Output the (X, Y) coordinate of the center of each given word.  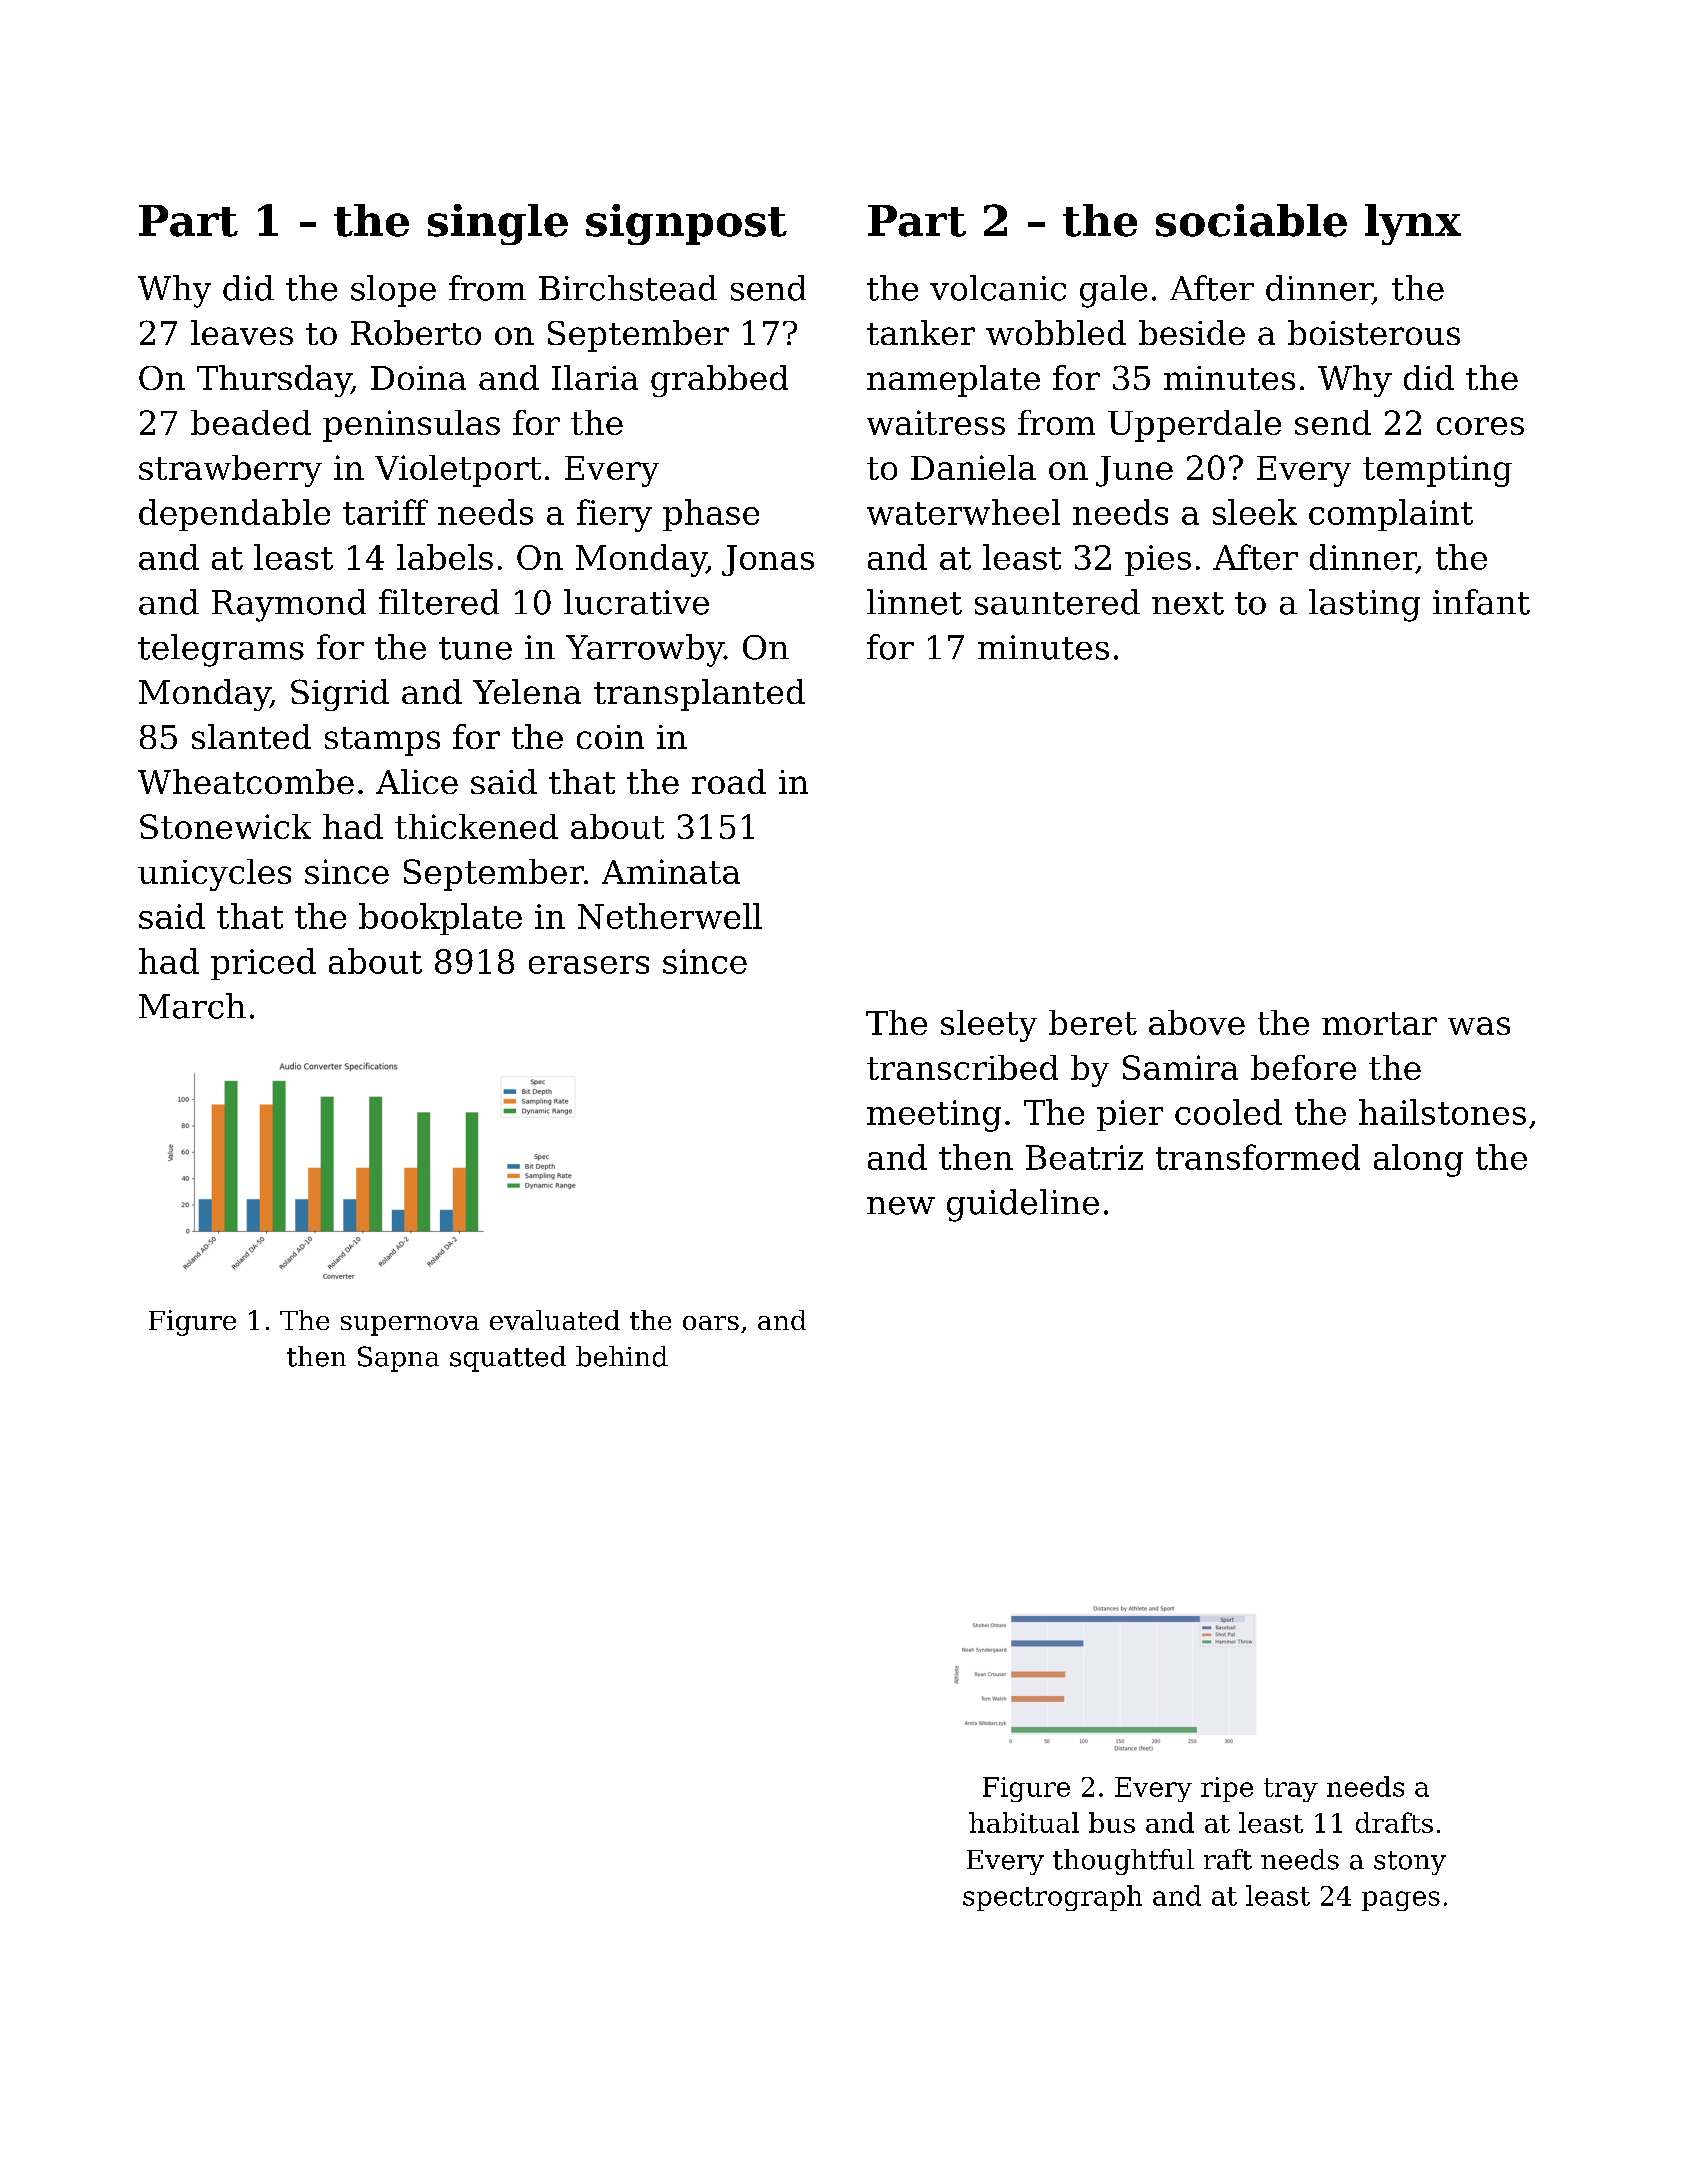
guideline (1023, 1205)
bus (1112, 1822)
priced (263, 964)
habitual (1024, 1822)
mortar (1379, 1023)
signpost (686, 224)
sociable (1251, 220)
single (498, 224)
